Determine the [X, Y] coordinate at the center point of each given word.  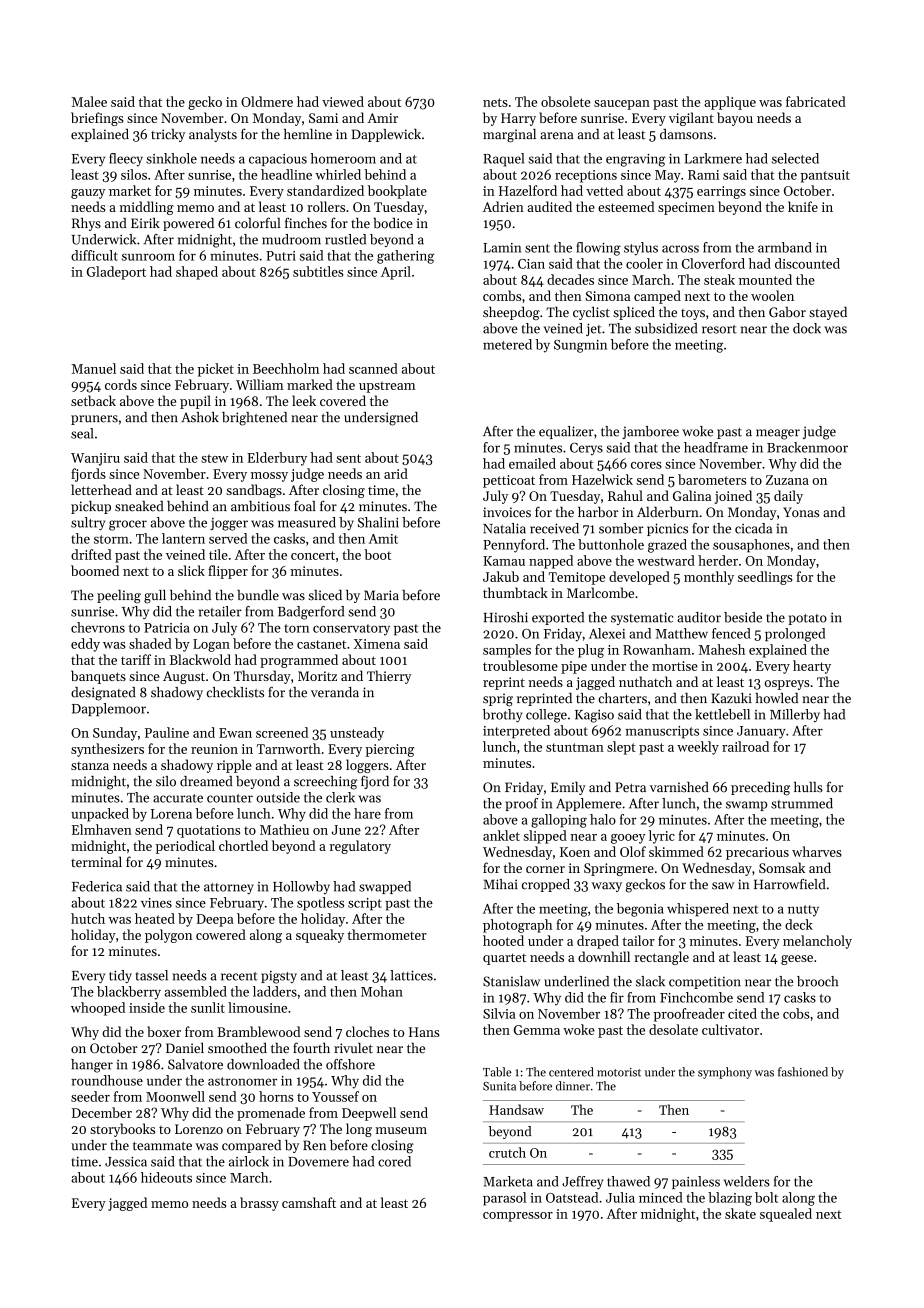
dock [807, 328]
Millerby [795, 715]
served [228, 538]
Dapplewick [386, 135]
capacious [278, 160]
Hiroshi [506, 617]
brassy [259, 1204]
